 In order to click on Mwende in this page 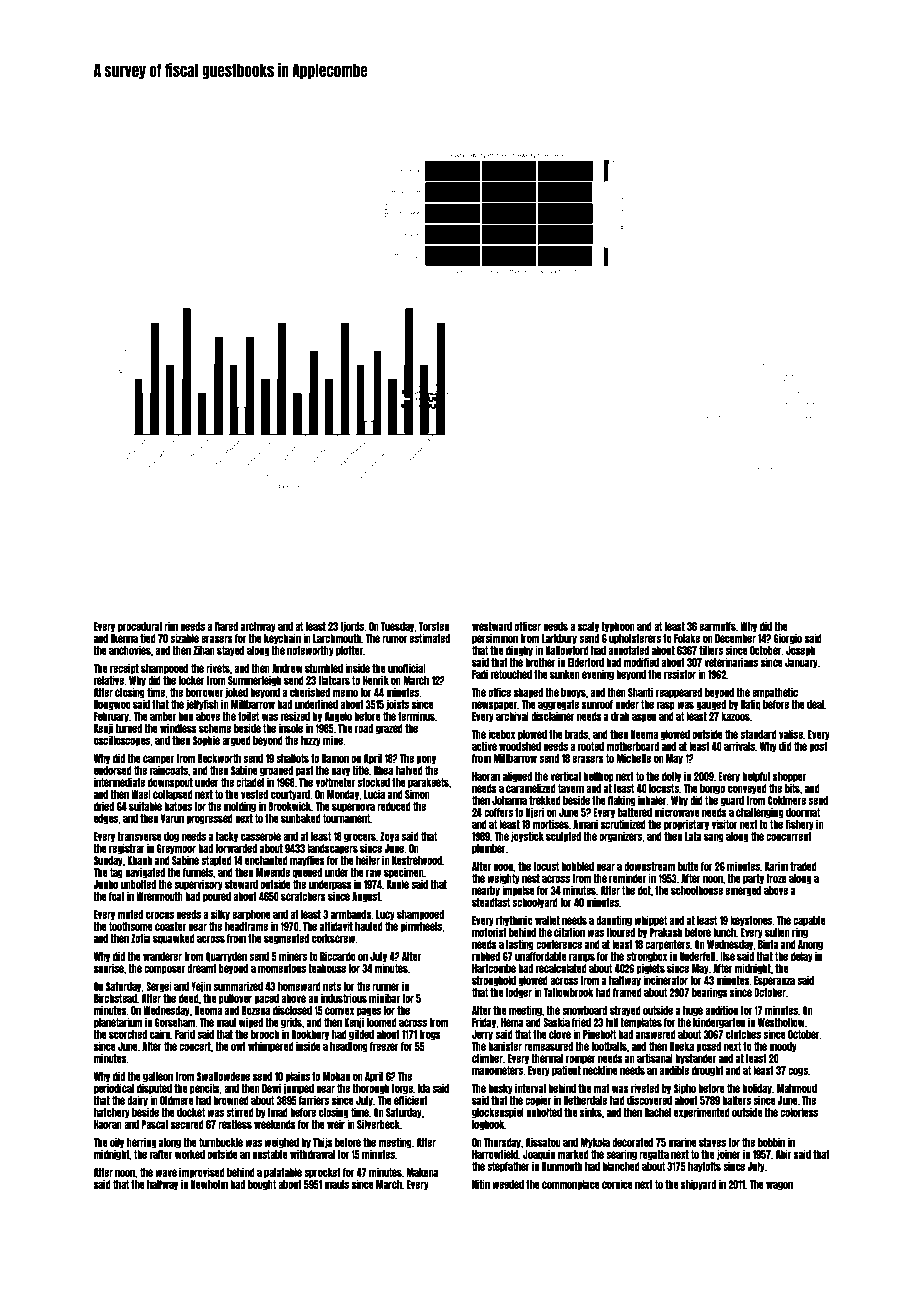, I will do `click(273, 872)`.
